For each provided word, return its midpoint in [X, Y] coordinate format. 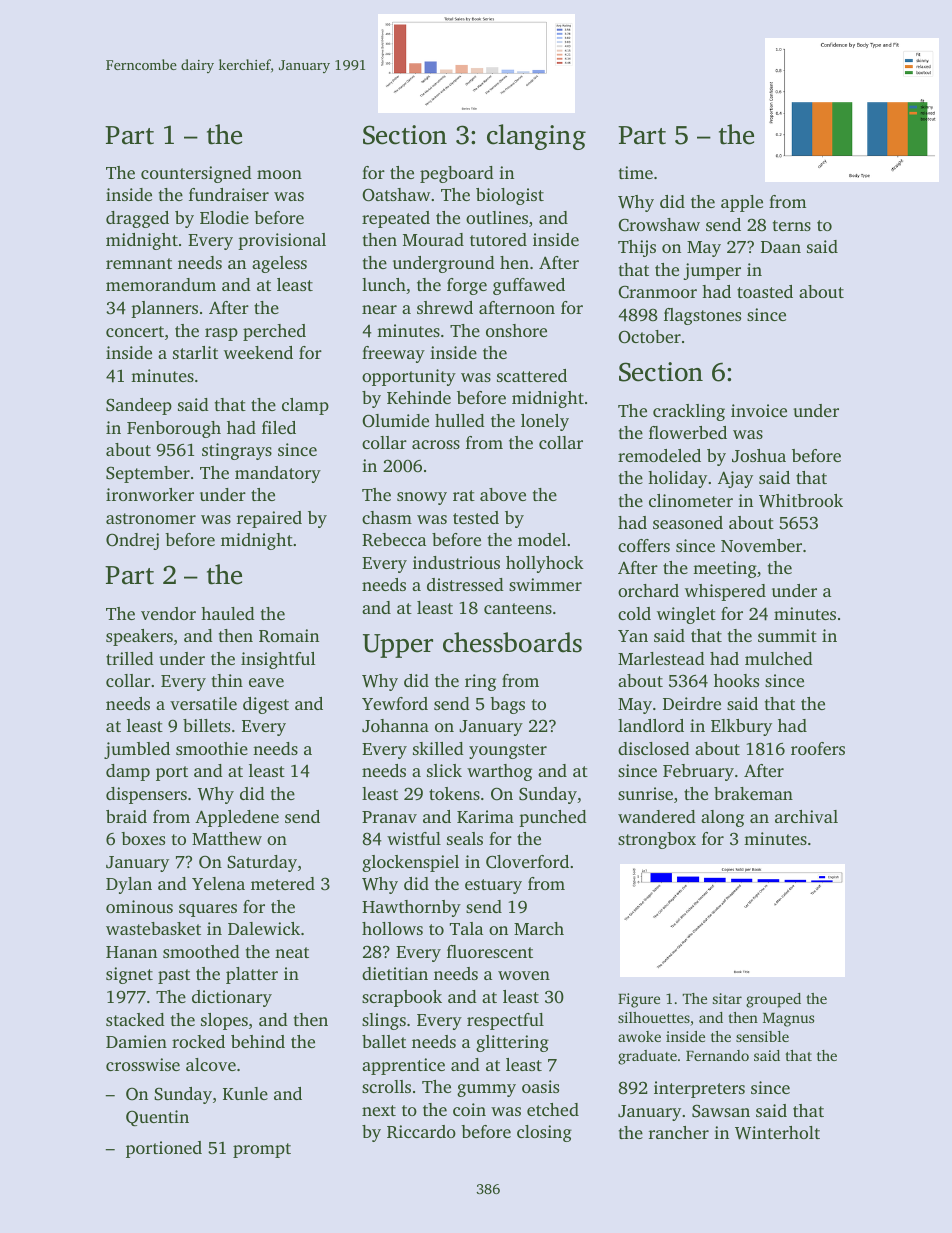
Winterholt [777, 1133]
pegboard [457, 174]
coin [469, 1109]
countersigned [196, 174]
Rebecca [394, 540]
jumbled [137, 750]
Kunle [245, 1093]
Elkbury [741, 727]
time [636, 172]
